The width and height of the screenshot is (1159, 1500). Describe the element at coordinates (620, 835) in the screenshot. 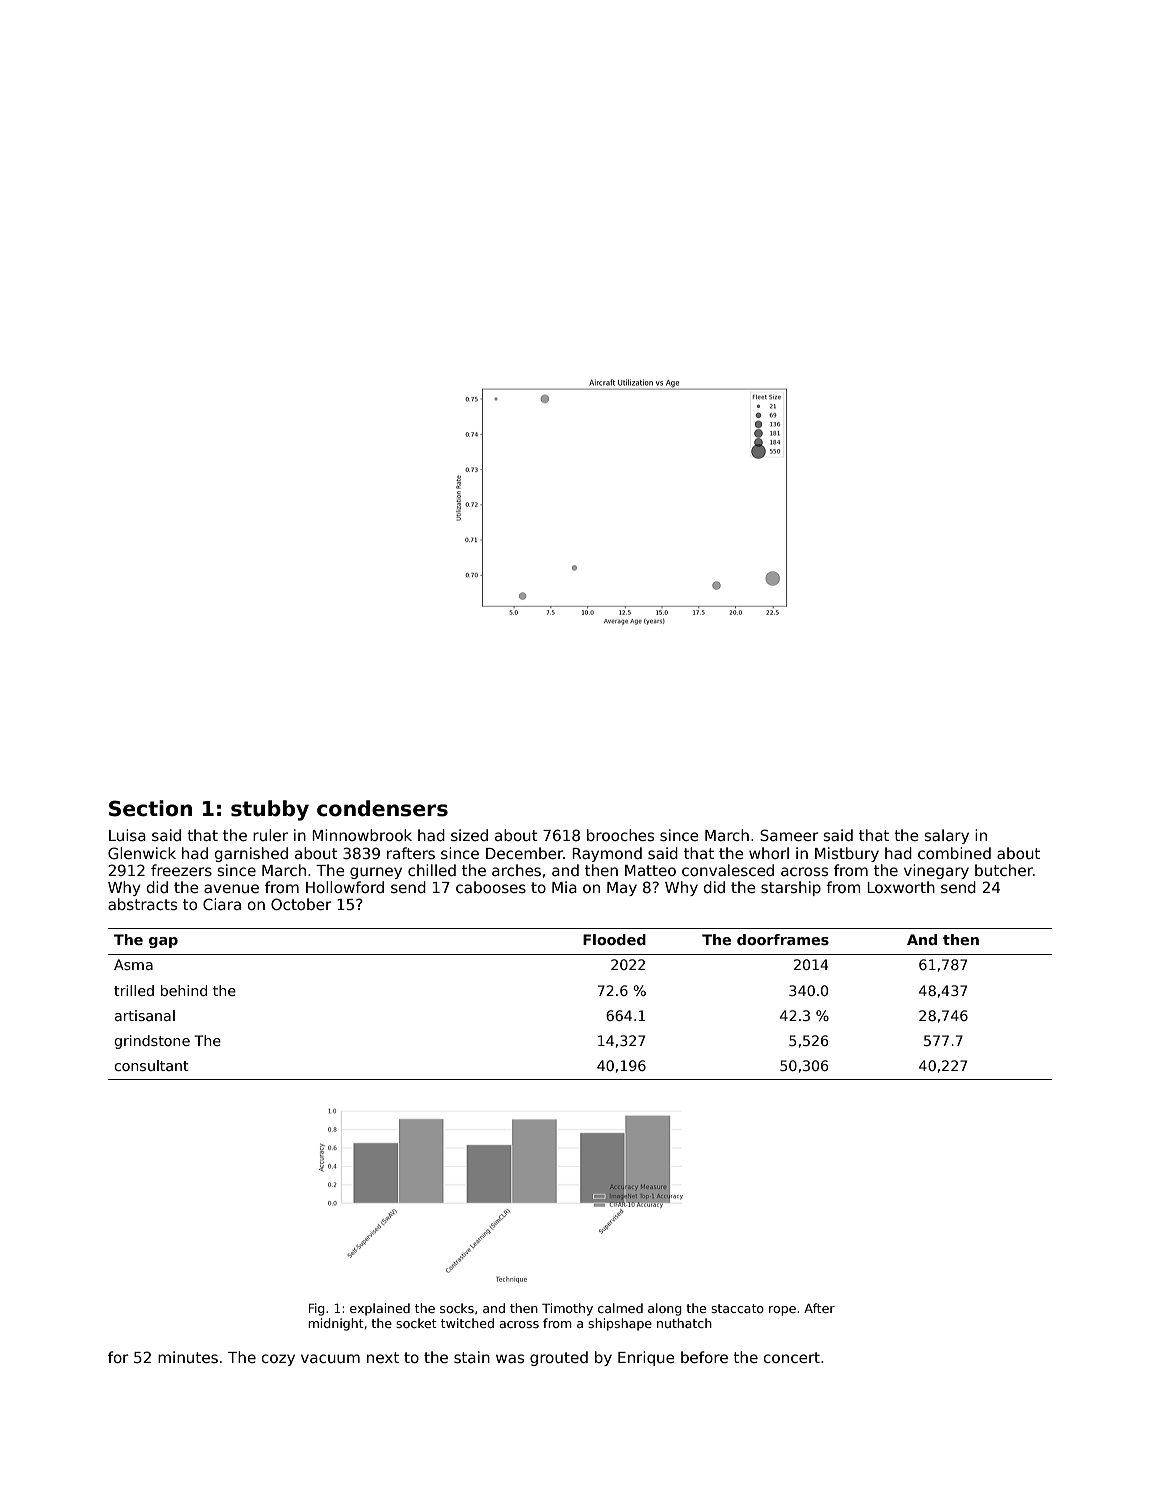

I see `brooches` at that location.
